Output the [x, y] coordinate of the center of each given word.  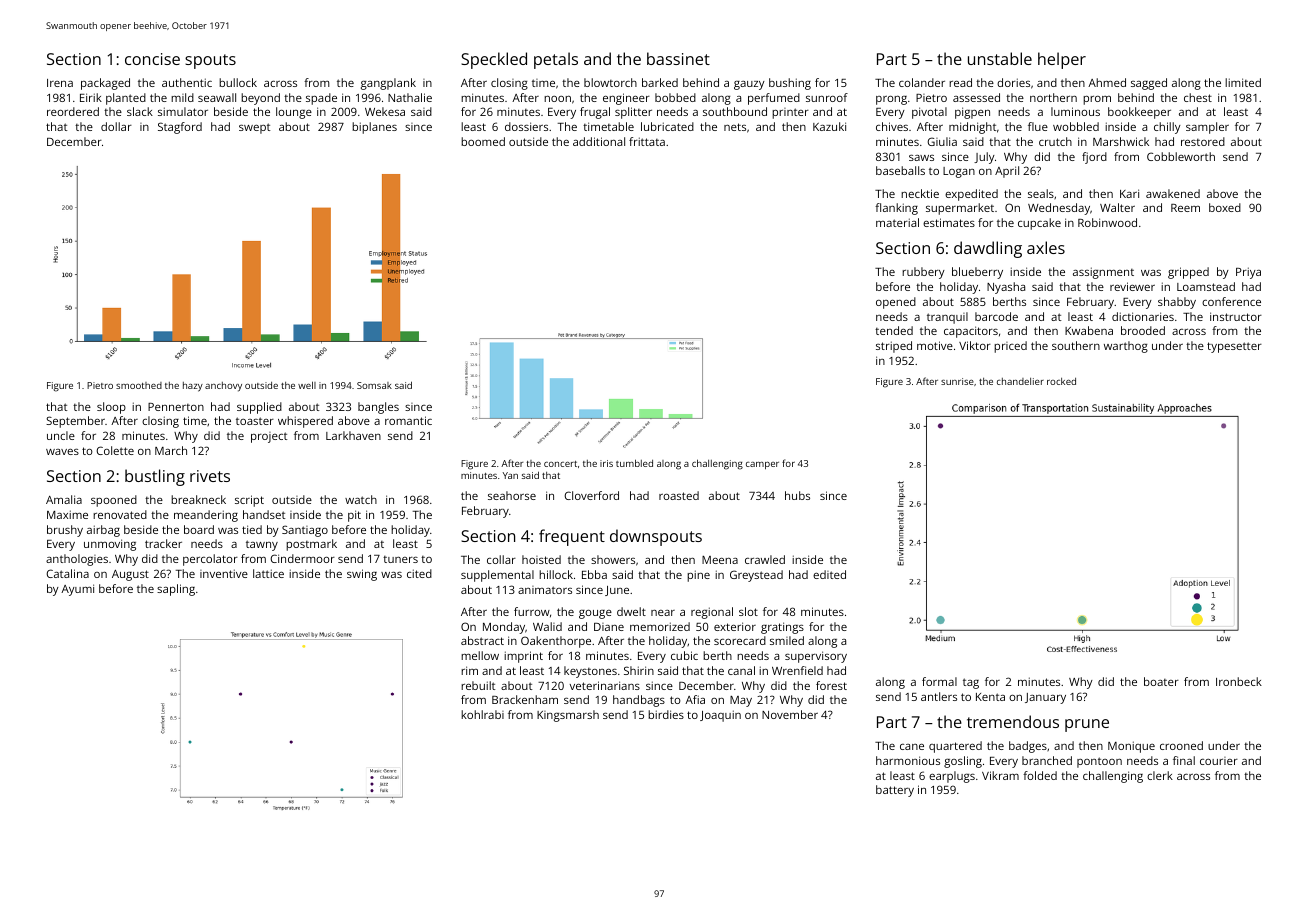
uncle [61, 435]
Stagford [180, 128]
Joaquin [720, 716]
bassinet [678, 58]
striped [894, 347]
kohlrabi [482, 714]
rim [469, 670]
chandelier [1020, 381]
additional [599, 141]
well [307, 385]
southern [1076, 345]
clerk [1160, 775]
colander [922, 82]
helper [1062, 60]
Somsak [374, 385]
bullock [238, 82]
